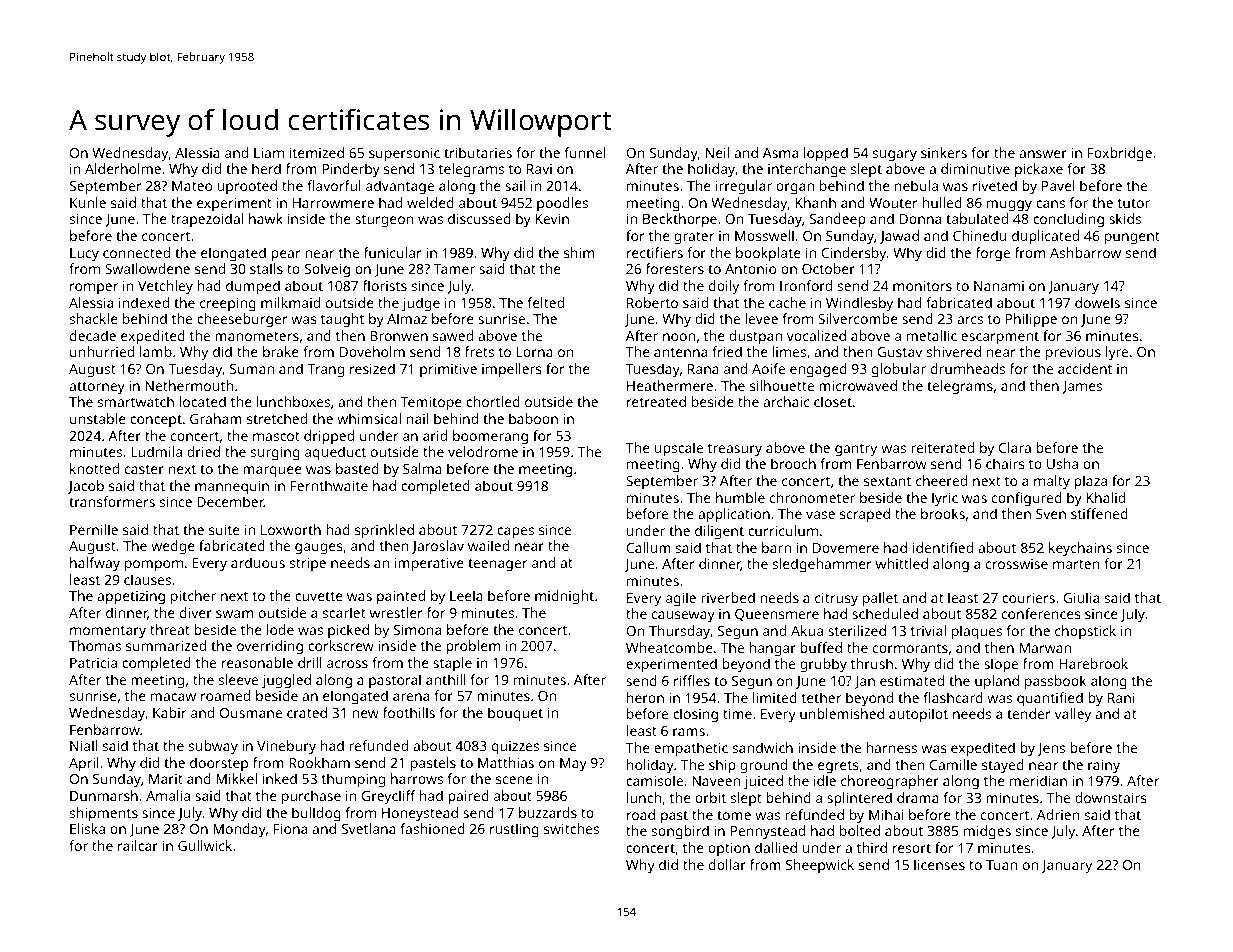 The width and height of the screenshot is (1233, 952). What do you see at coordinates (1120, 154) in the screenshot?
I see `Foxbridge` at bounding box center [1120, 154].
